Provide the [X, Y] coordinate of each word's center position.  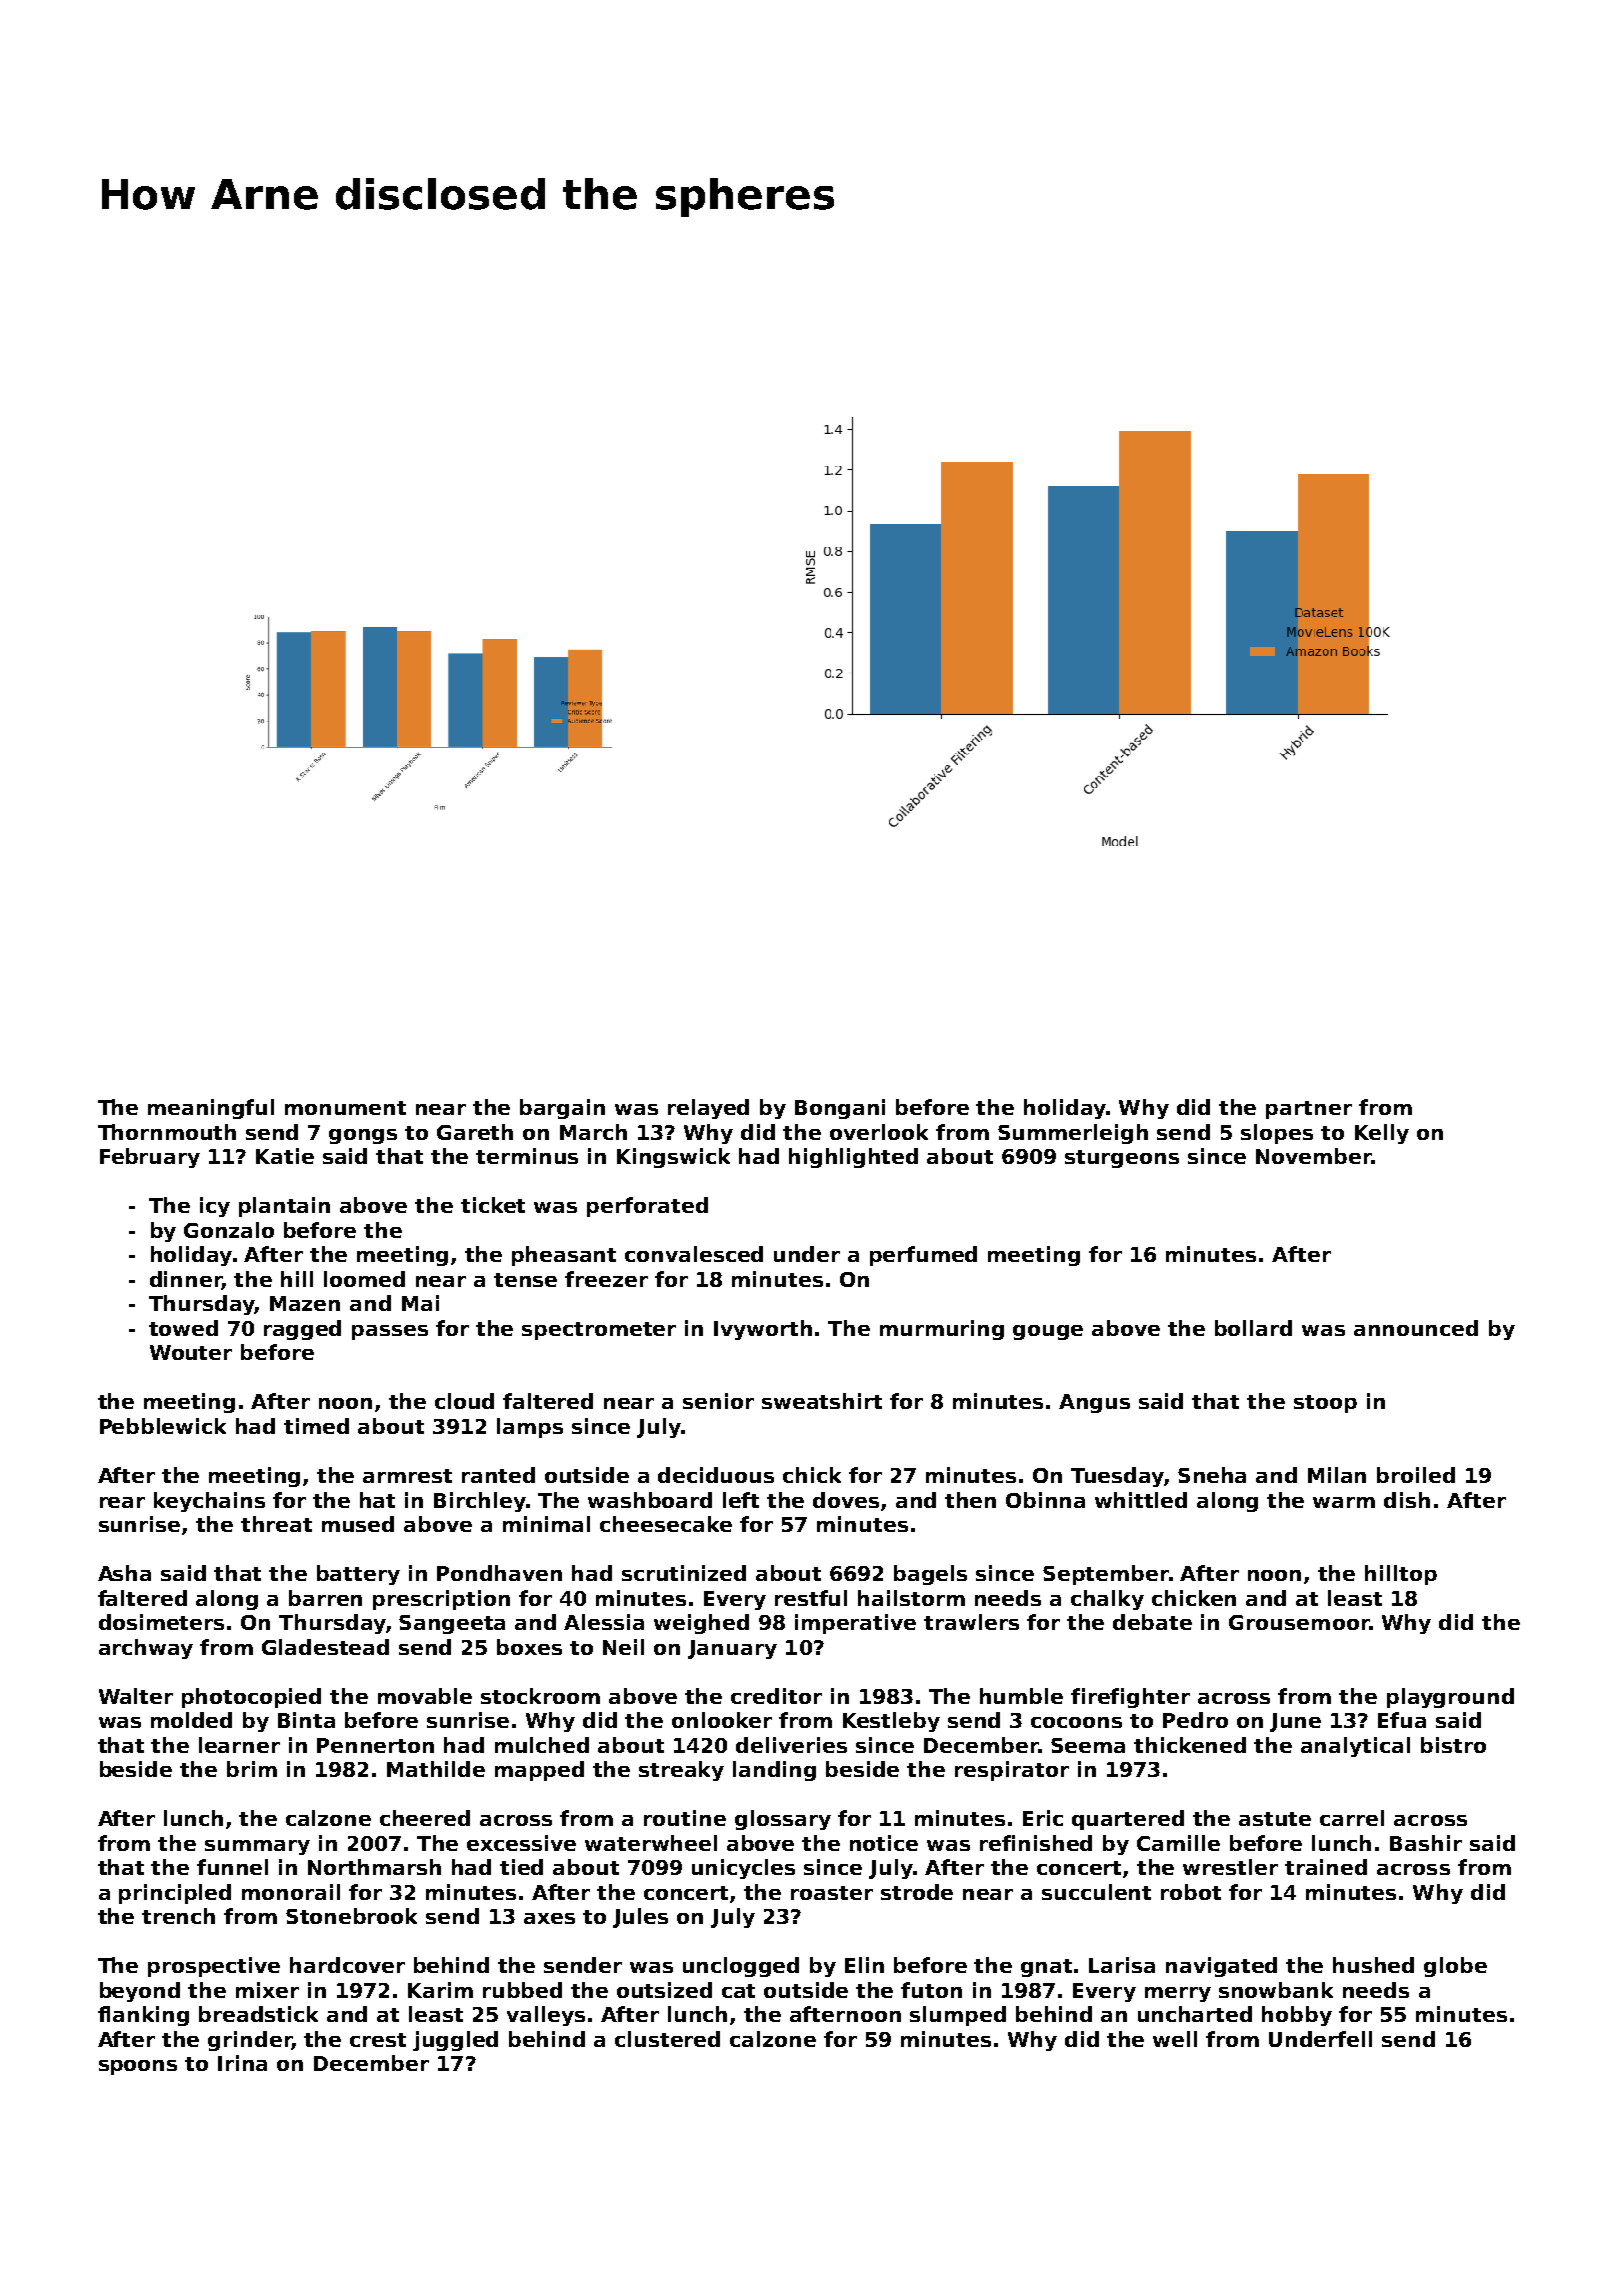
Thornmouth [167, 1132]
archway [146, 1649]
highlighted [853, 1158]
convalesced [694, 1254]
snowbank [1276, 1990]
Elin [864, 1965]
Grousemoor [1299, 1622]
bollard [1253, 1328]
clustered [667, 2039]
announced [1416, 1328]
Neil [623, 1647]
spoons [138, 2067]
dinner [186, 1280]
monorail [291, 1892]
